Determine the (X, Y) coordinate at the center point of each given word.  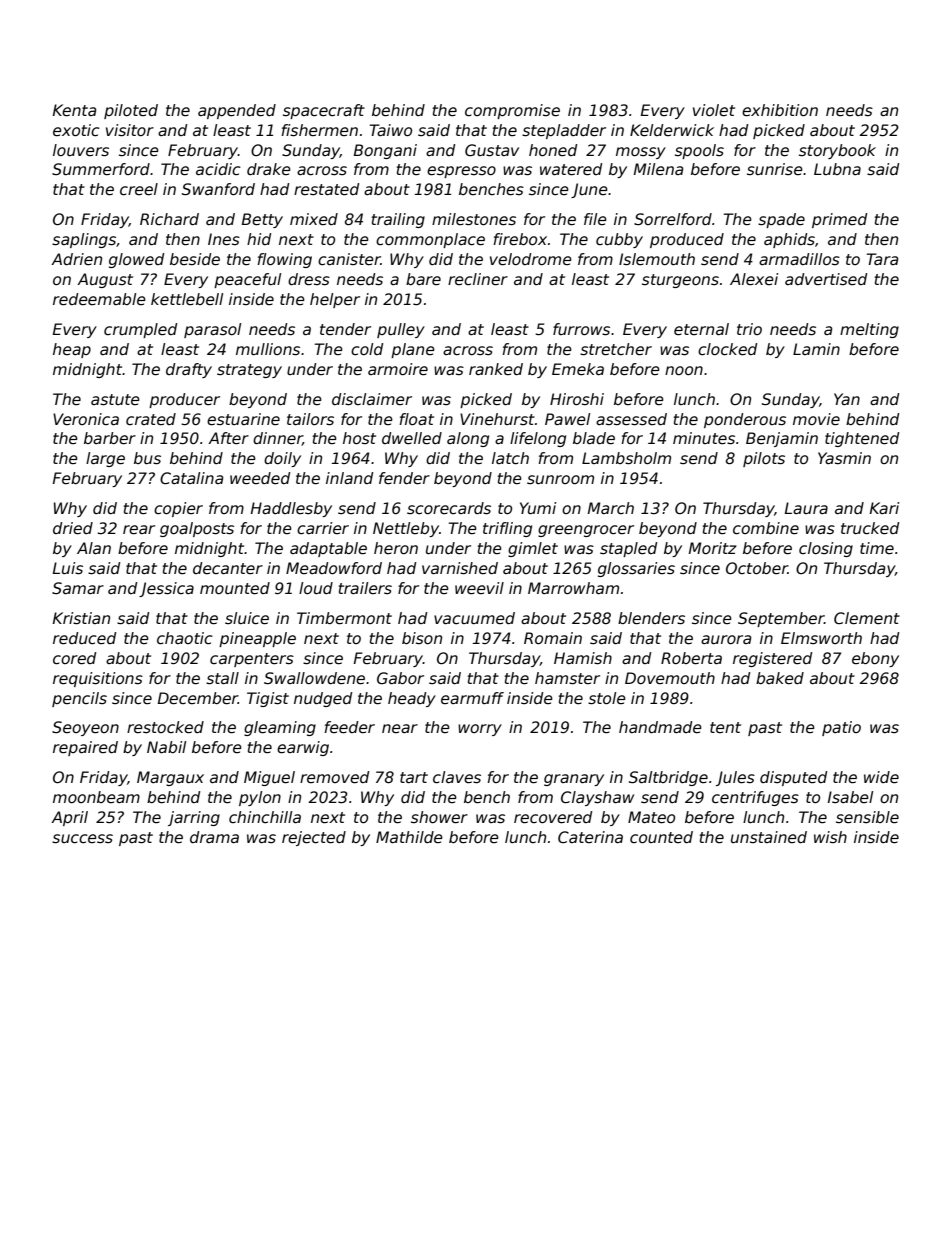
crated (151, 419)
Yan (847, 399)
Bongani (385, 151)
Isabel (850, 797)
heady (412, 699)
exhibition (780, 110)
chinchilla (265, 817)
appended (237, 111)
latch (510, 458)
